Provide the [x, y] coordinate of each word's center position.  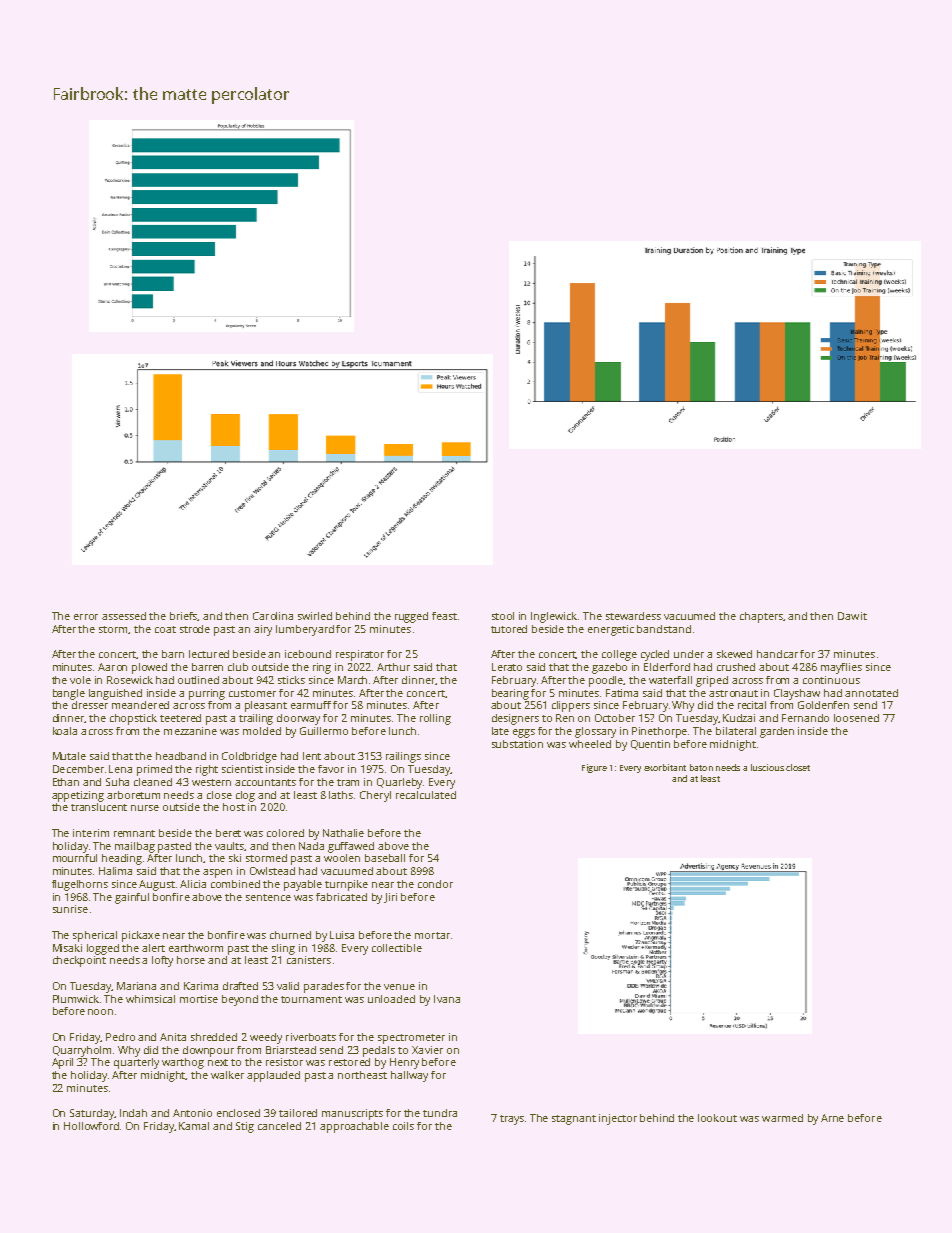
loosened [856, 718]
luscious [767, 767]
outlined [198, 680]
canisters [309, 960]
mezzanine [190, 731]
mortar [432, 935]
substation [517, 744]
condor [435, 884]
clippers [571, 706]
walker [227, 1075]
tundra [440, 1113]
